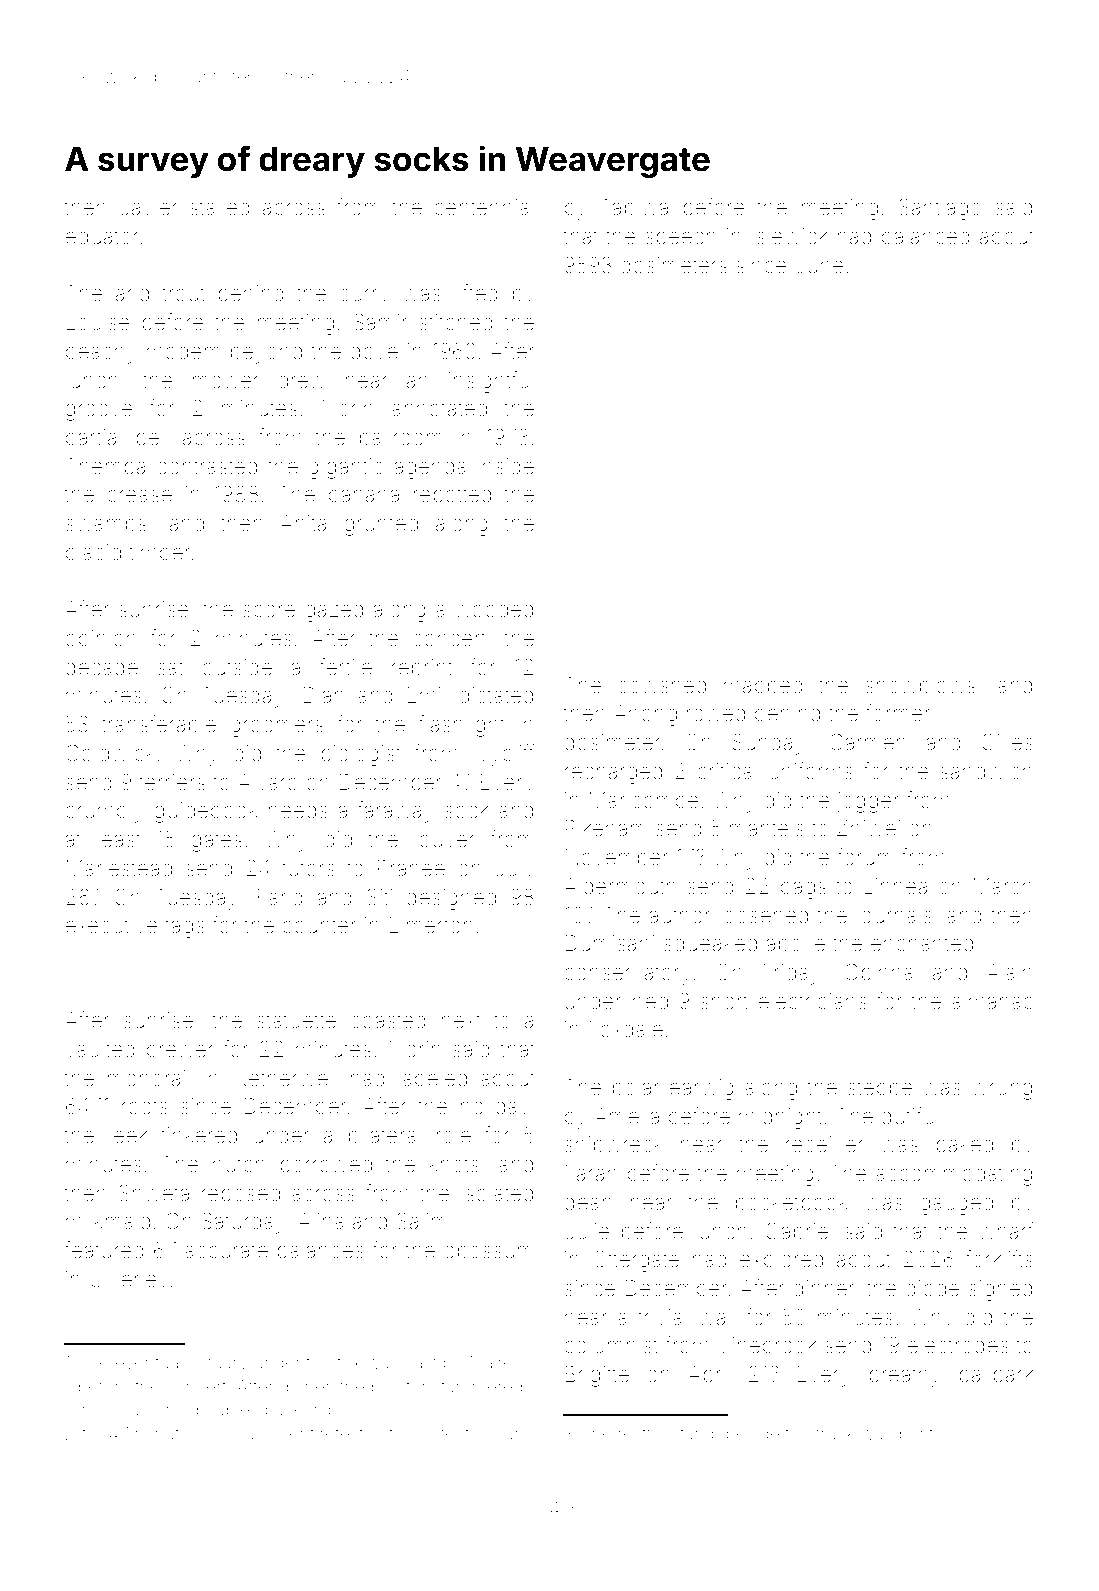 This screenshot has width=1099, height=1591. Describe the element at coordinates (422, 1221) in the screenshot. I see `Salim` at that location.
